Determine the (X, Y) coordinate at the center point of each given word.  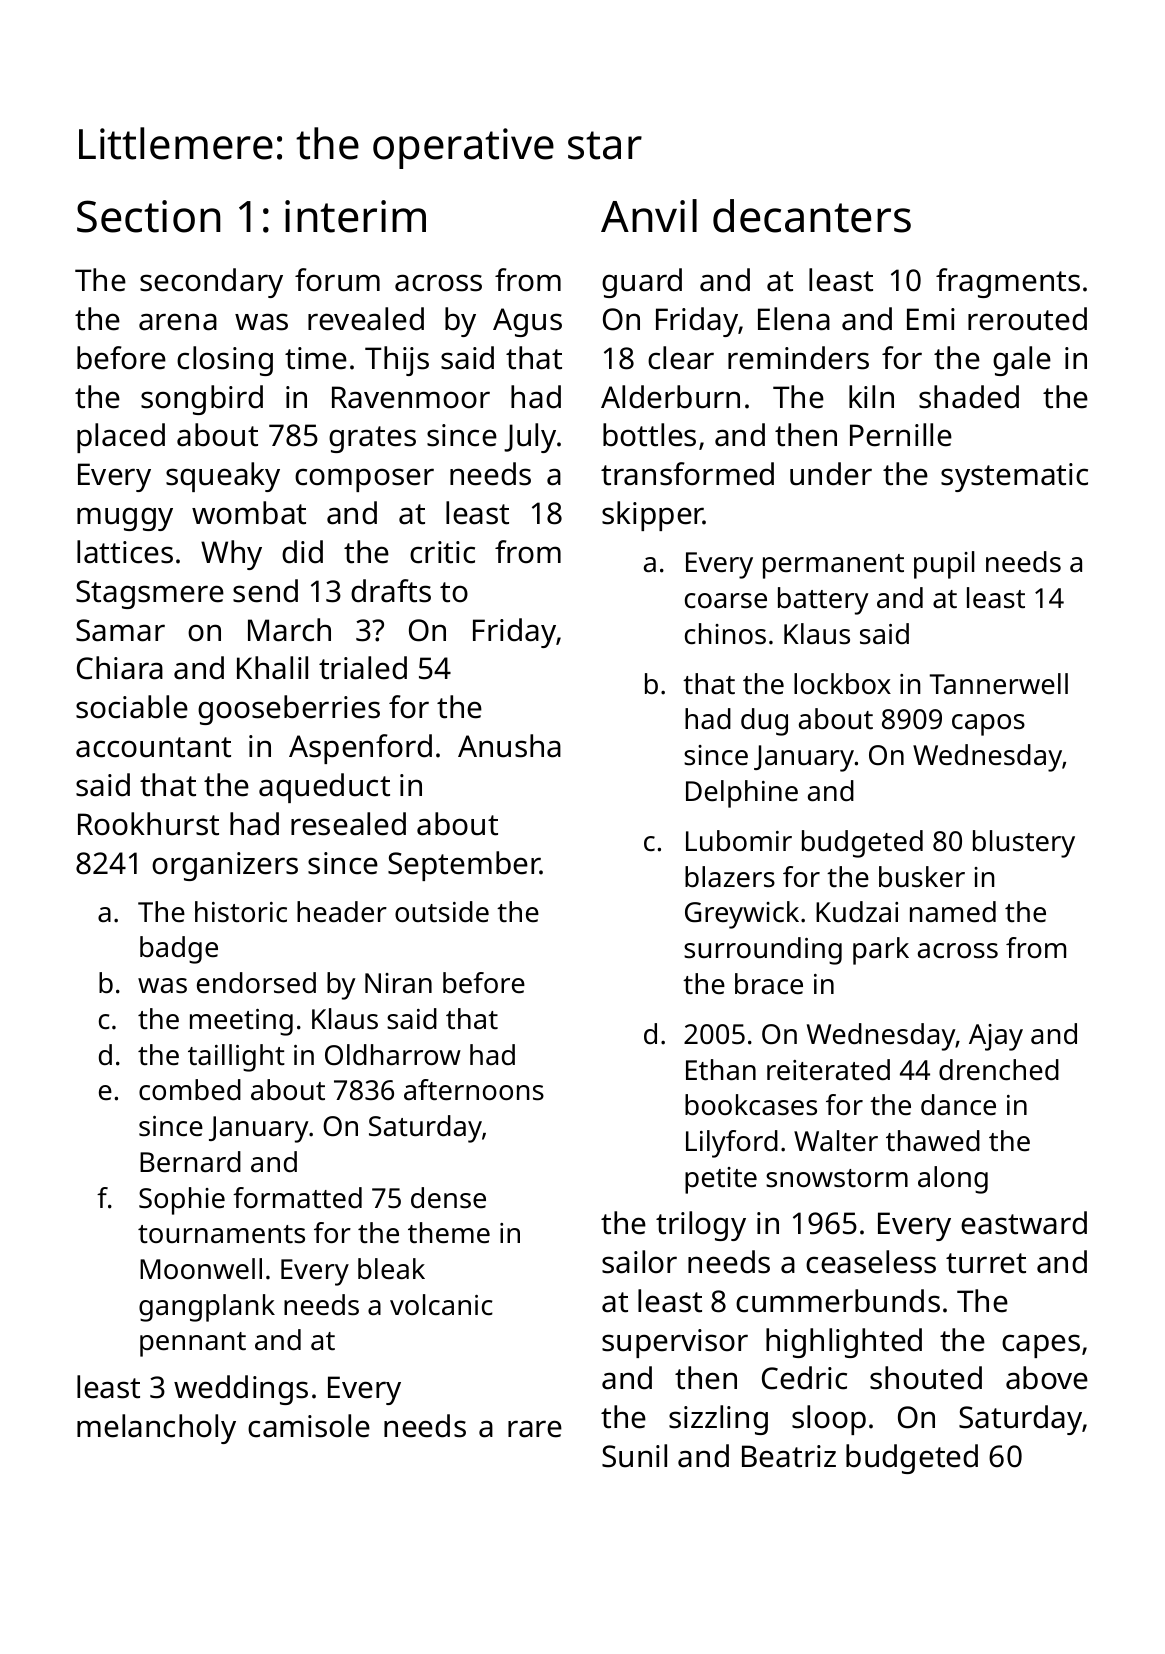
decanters (812, 216)
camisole (309, 1426)
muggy (125, 519)
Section (149, 216)
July (530, 438)
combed (190, 1090)
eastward (1024, 1223)
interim (355, 216)
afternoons (474, 1090)
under (831, 474)
